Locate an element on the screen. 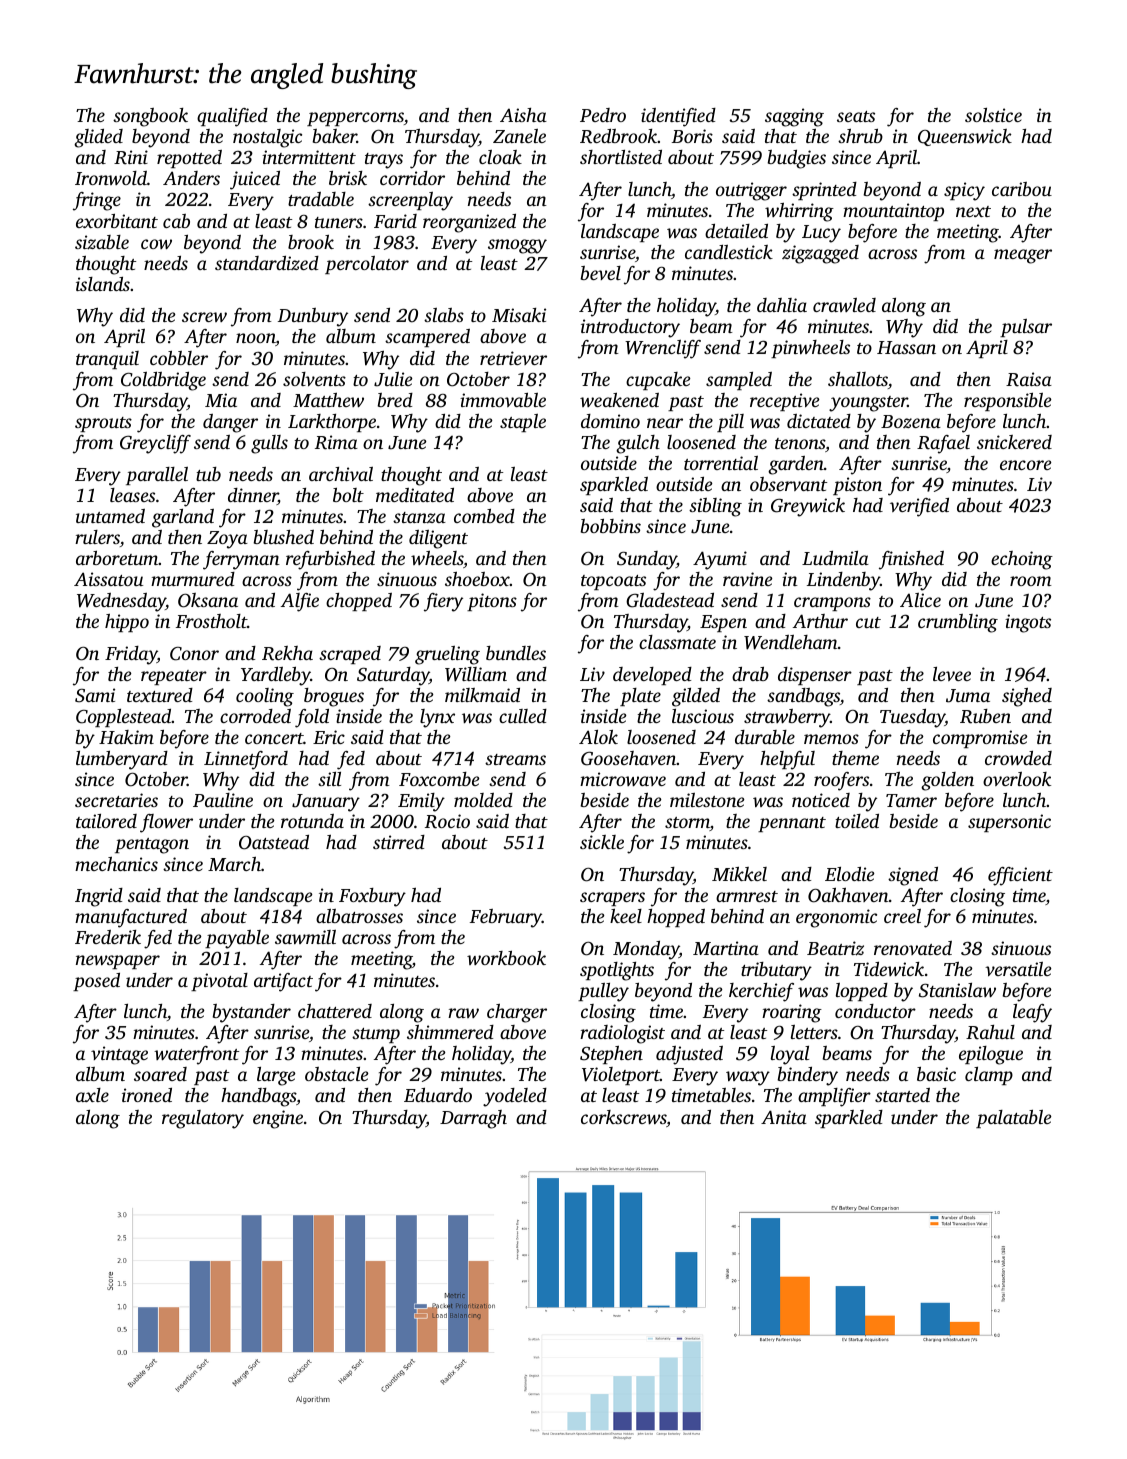 The height and width of the screenshot is (1459, 1127). Aisha is located at coordinates (523, 115).
